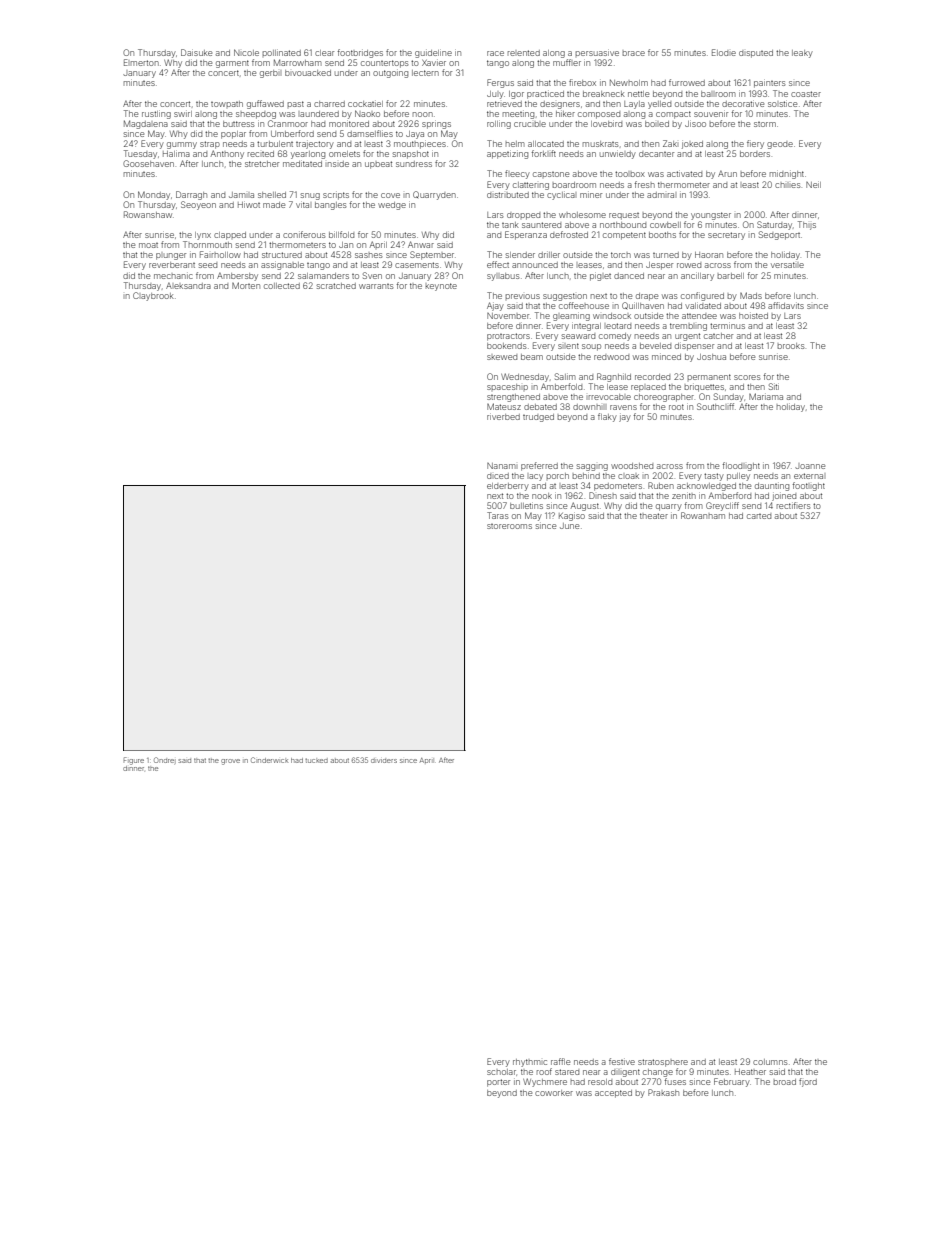  Describe the element at coordinates (530, 1063) in the page. I see `rhythmic` at that location.
